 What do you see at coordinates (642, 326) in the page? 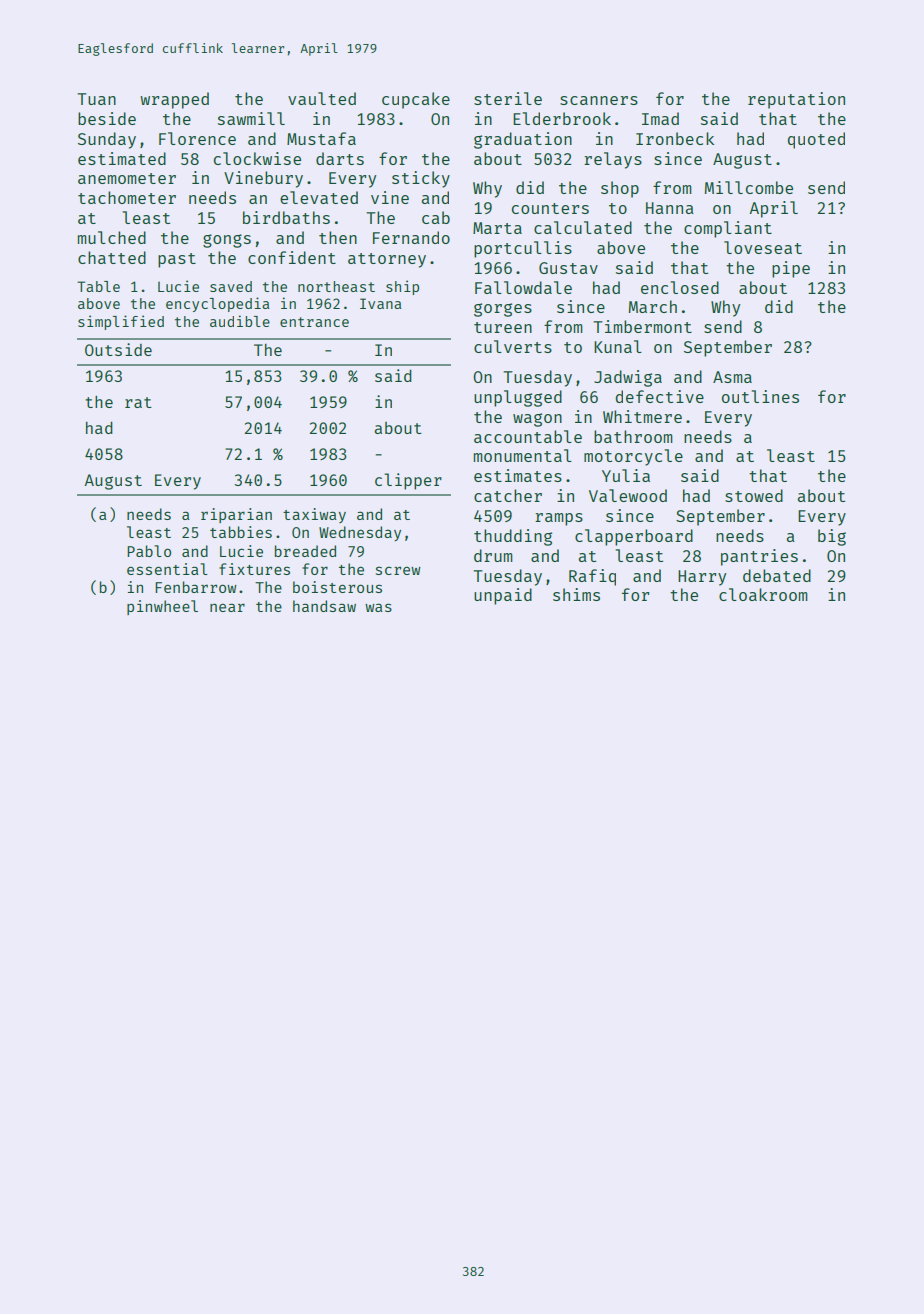
I see `Timbermont` at bounding box center [642, 326].
